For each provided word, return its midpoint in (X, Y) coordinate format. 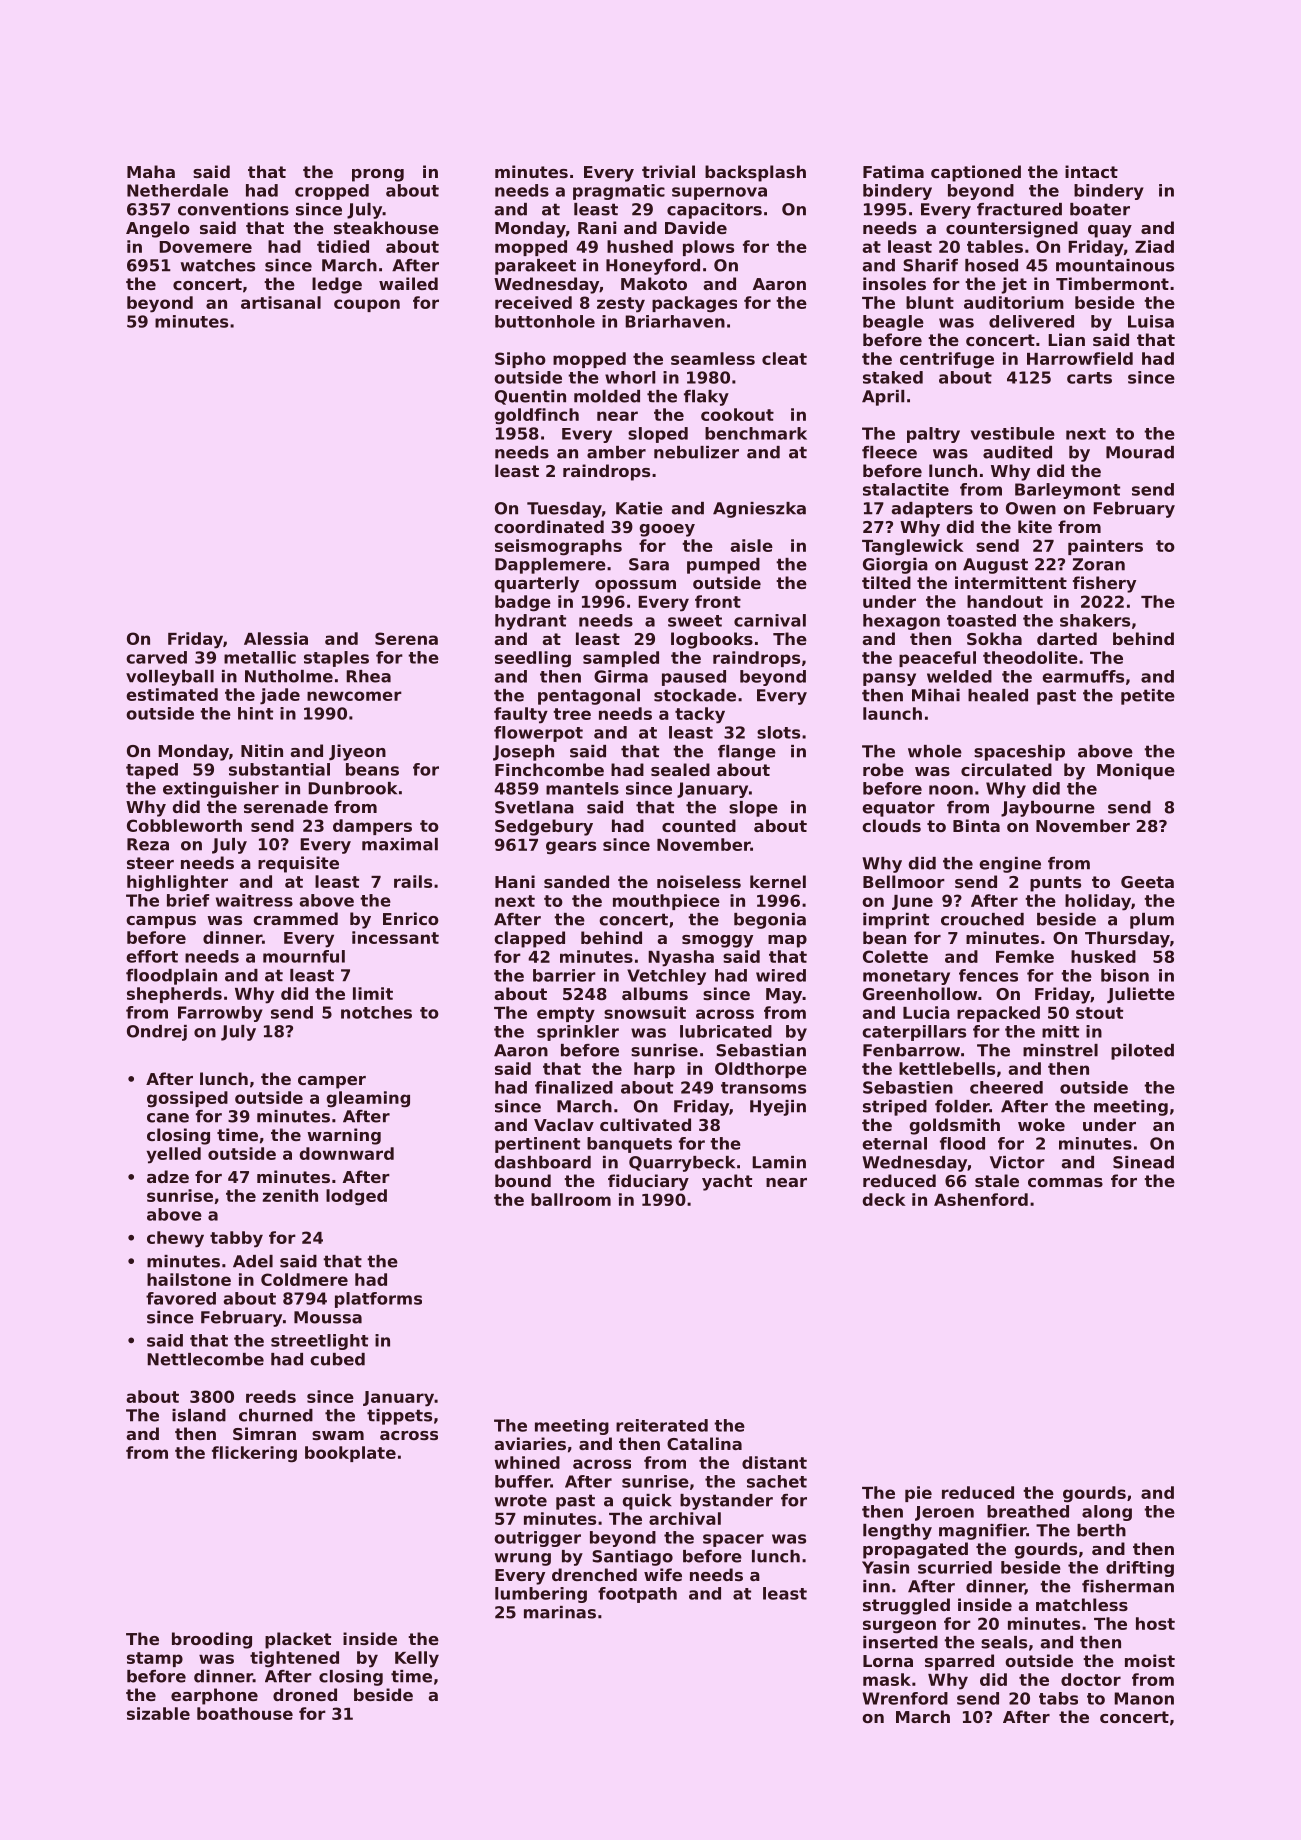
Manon (1144, 1698)
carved (156, 657)
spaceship (1019, 753)
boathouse (245, 1713)
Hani (515, 881)
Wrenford (905, 1698)
